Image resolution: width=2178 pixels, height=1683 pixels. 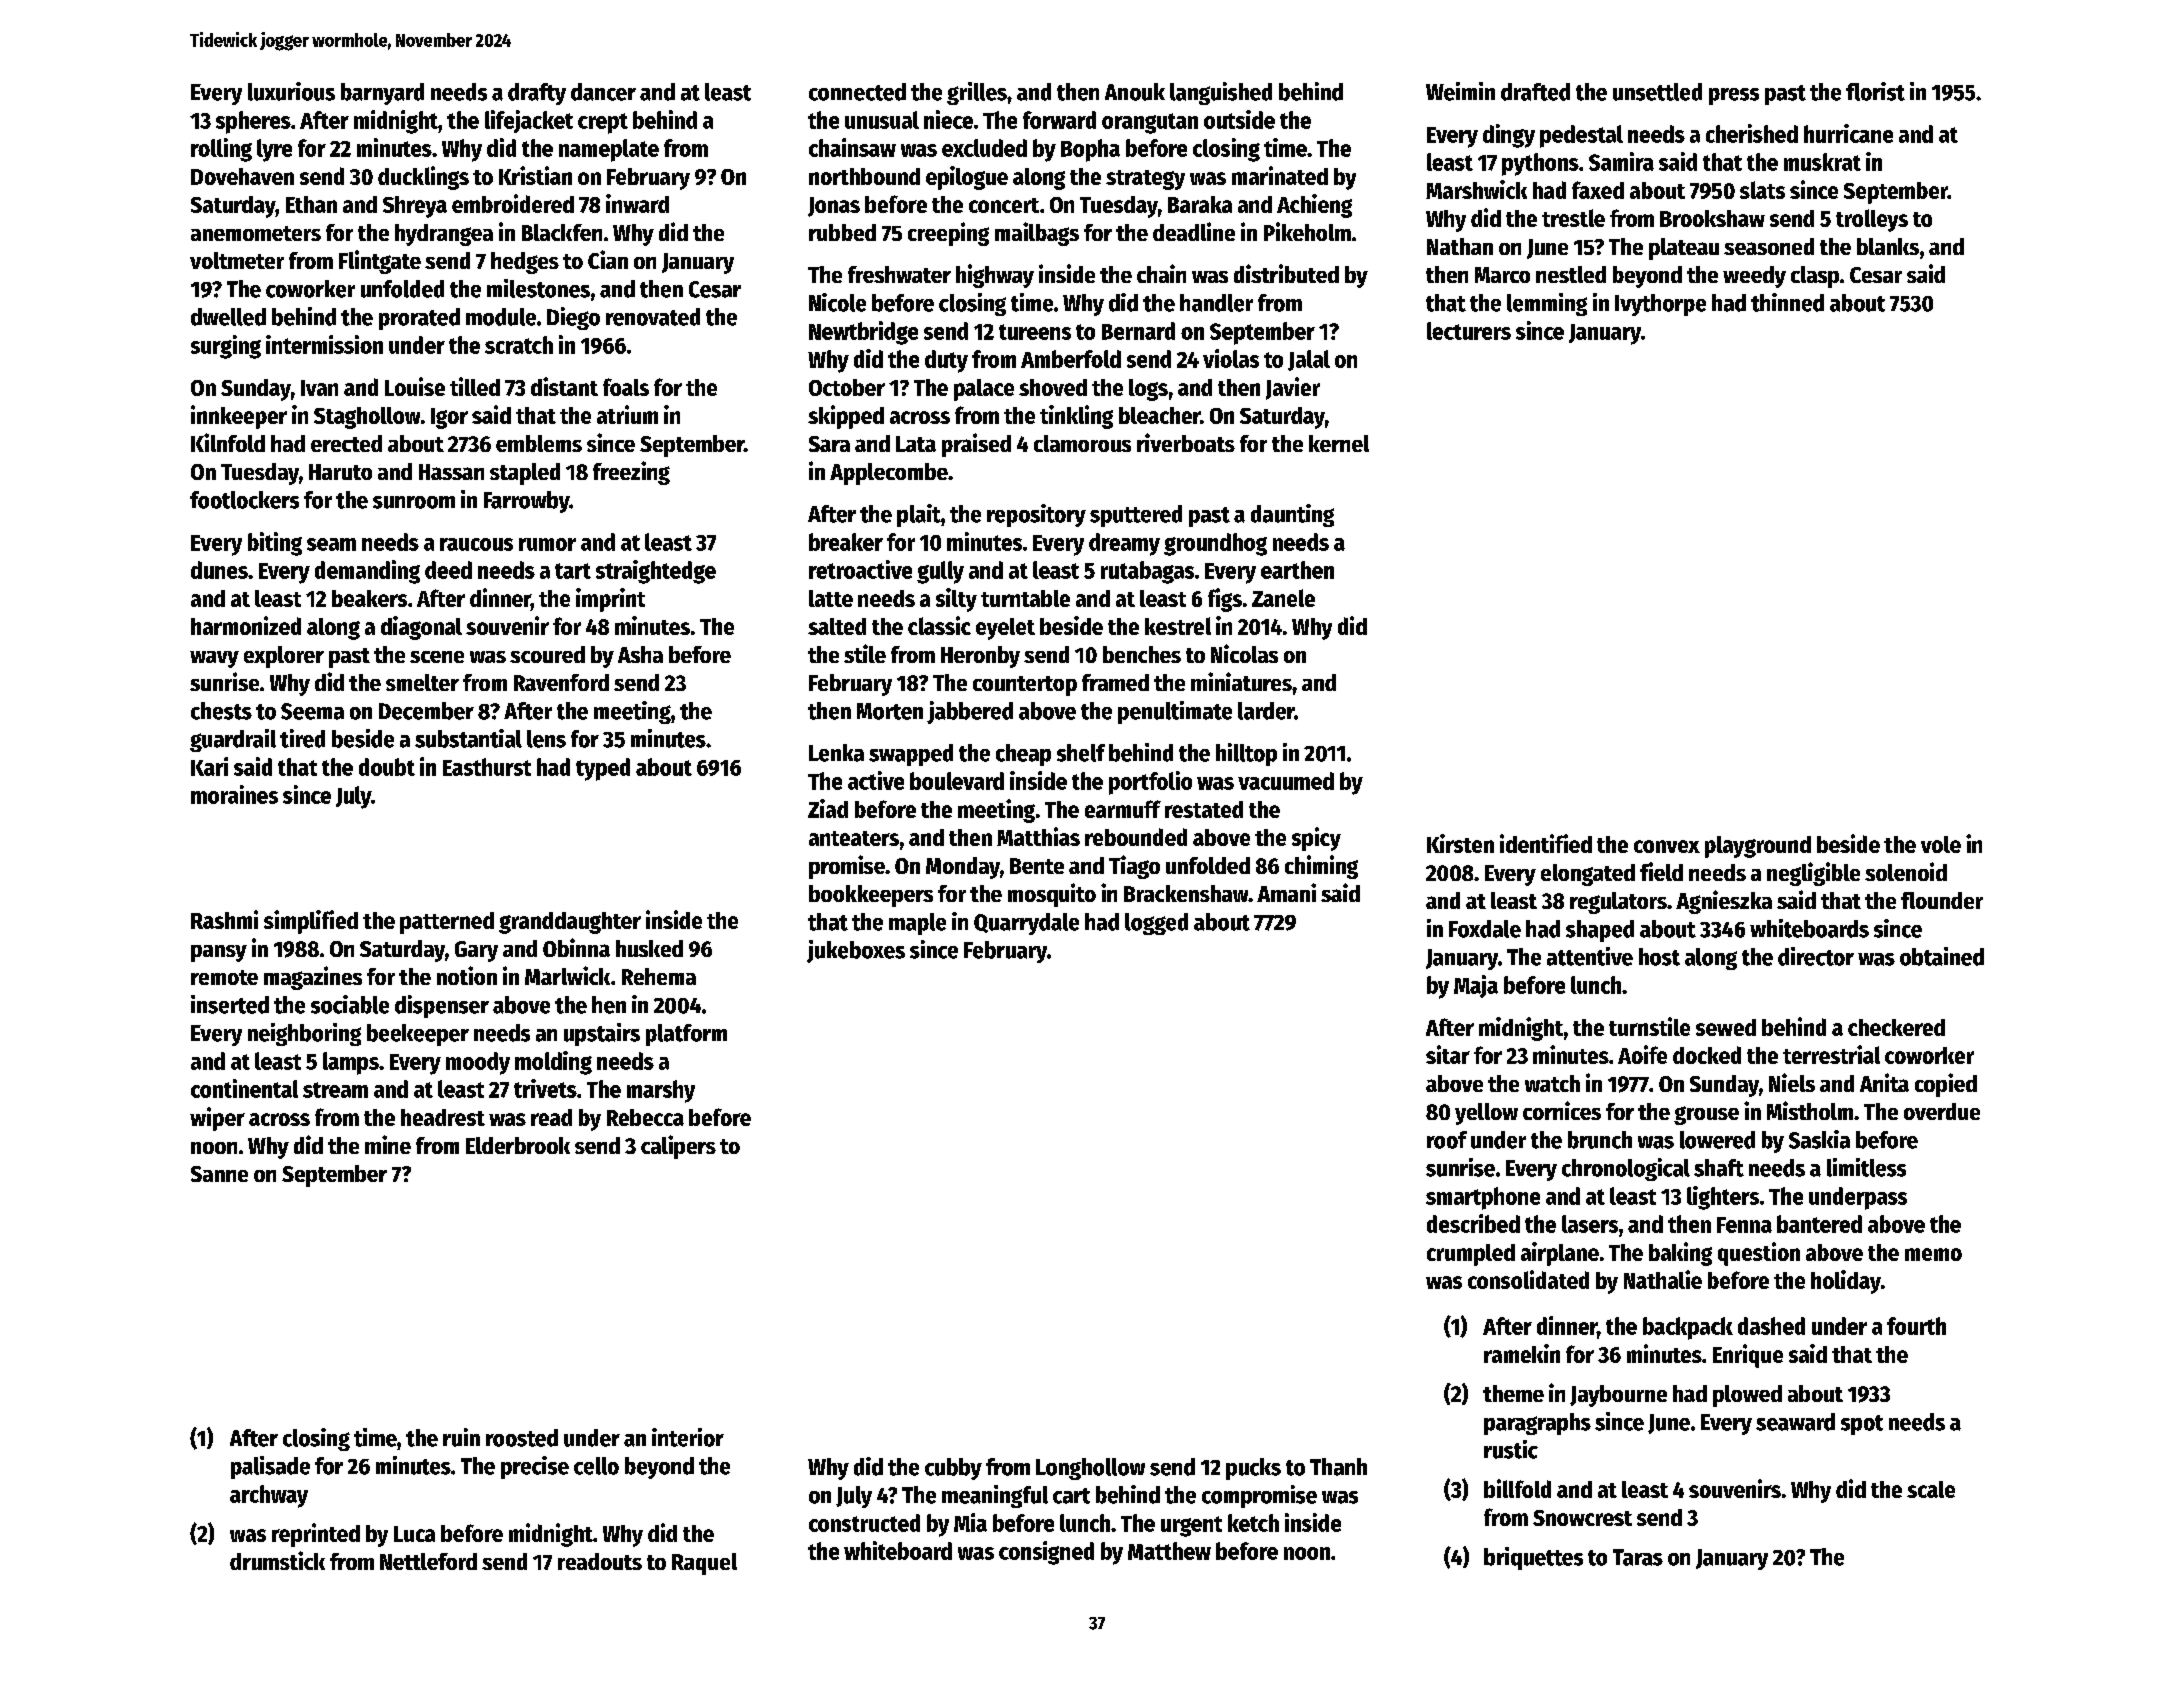 I want to click on excluded, so click(x=984, y=148).
